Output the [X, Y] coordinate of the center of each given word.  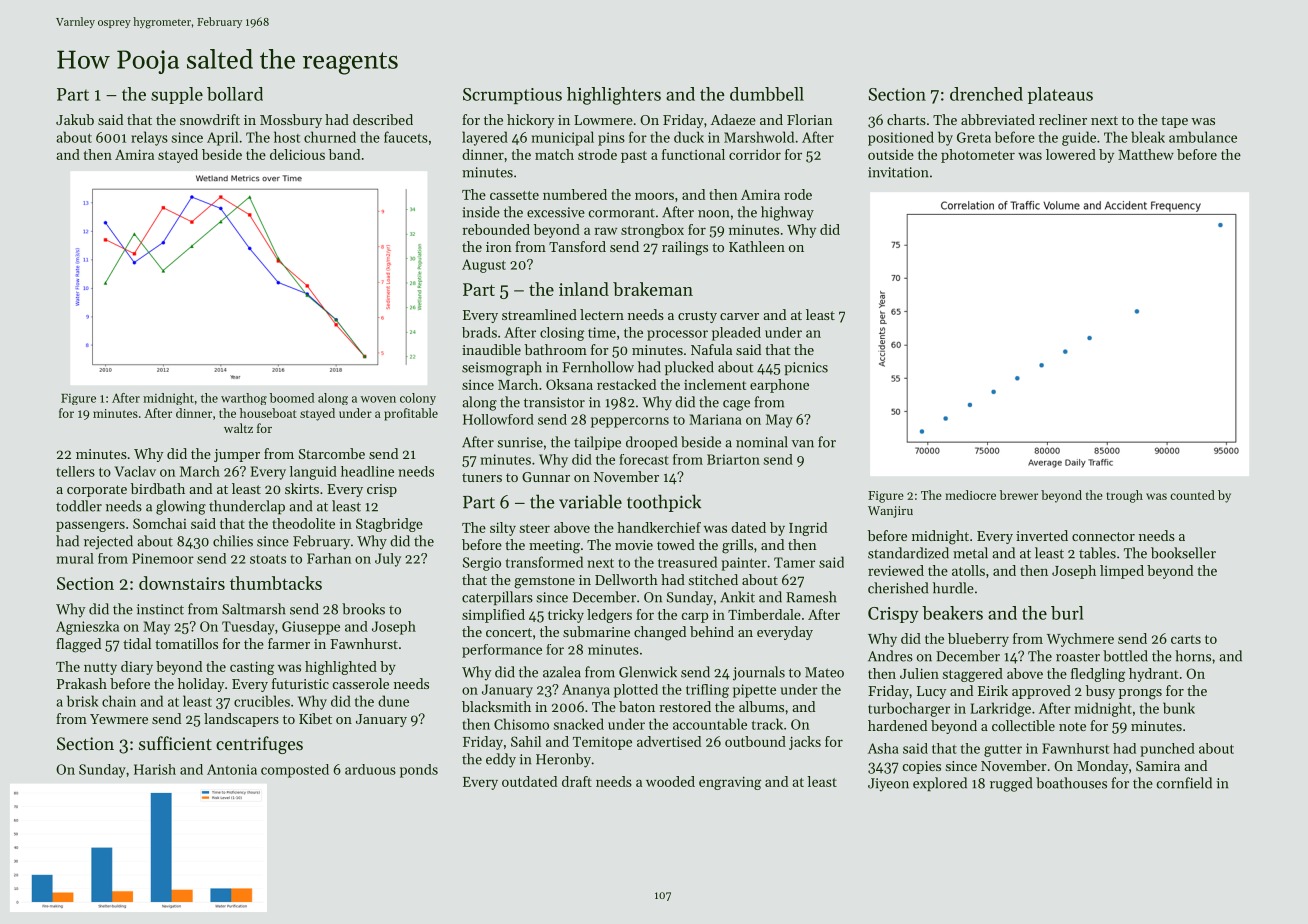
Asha [883, 748]
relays [149, 138]
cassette [514, 195]
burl [1067, 613]
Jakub [75, 119]
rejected [108, 542]
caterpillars [497, 598]
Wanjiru [890, 512]
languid [313, 473]
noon [713, 214]
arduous [370, 769]
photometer [978, 156]
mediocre [970, 495]
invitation [898, 172]
